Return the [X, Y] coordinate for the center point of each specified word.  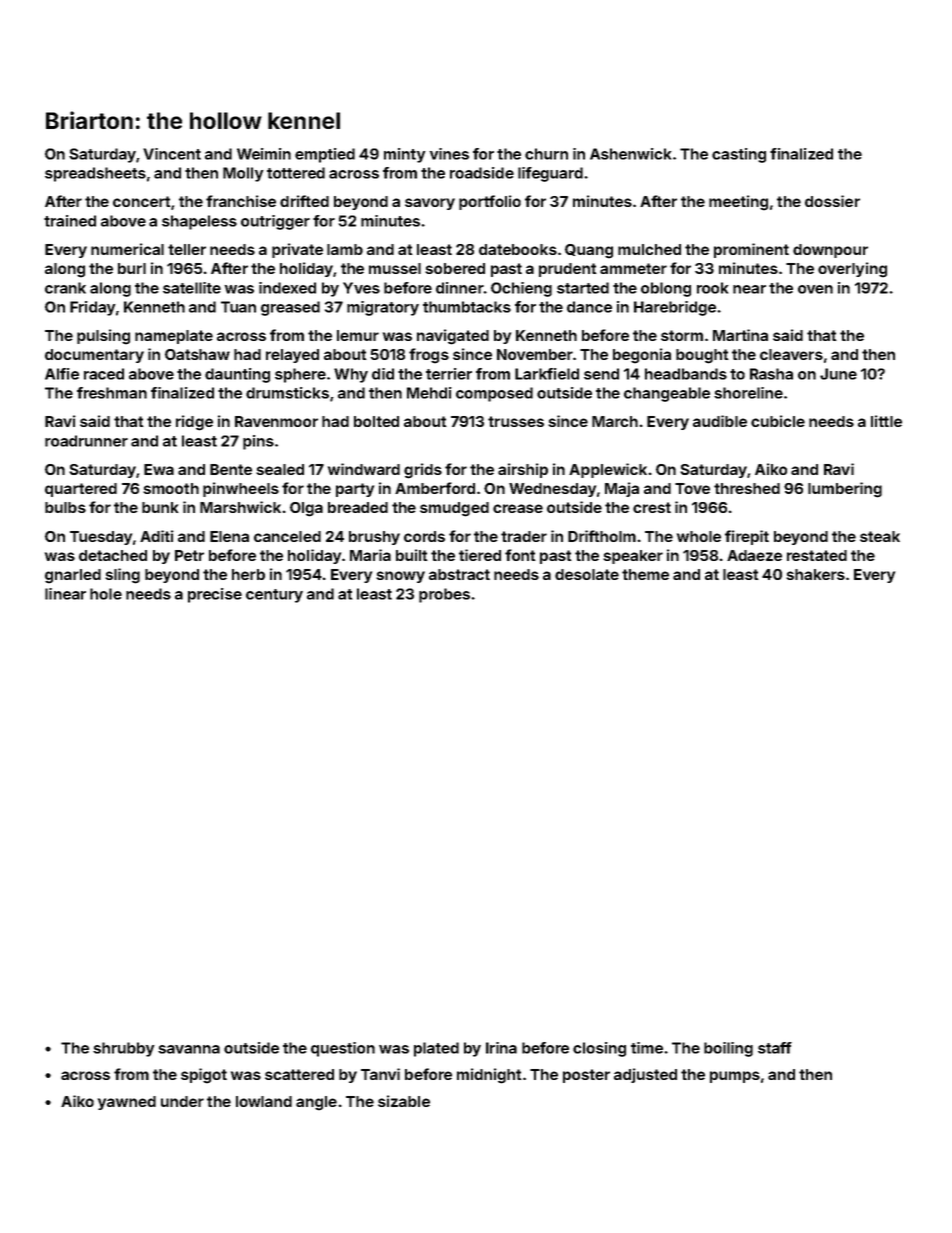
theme [645, 574]
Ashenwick [630, 154]
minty [404, 155]
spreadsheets [95, 174]
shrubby [123, 1049]
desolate [587, 574]
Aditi [157, 536]
